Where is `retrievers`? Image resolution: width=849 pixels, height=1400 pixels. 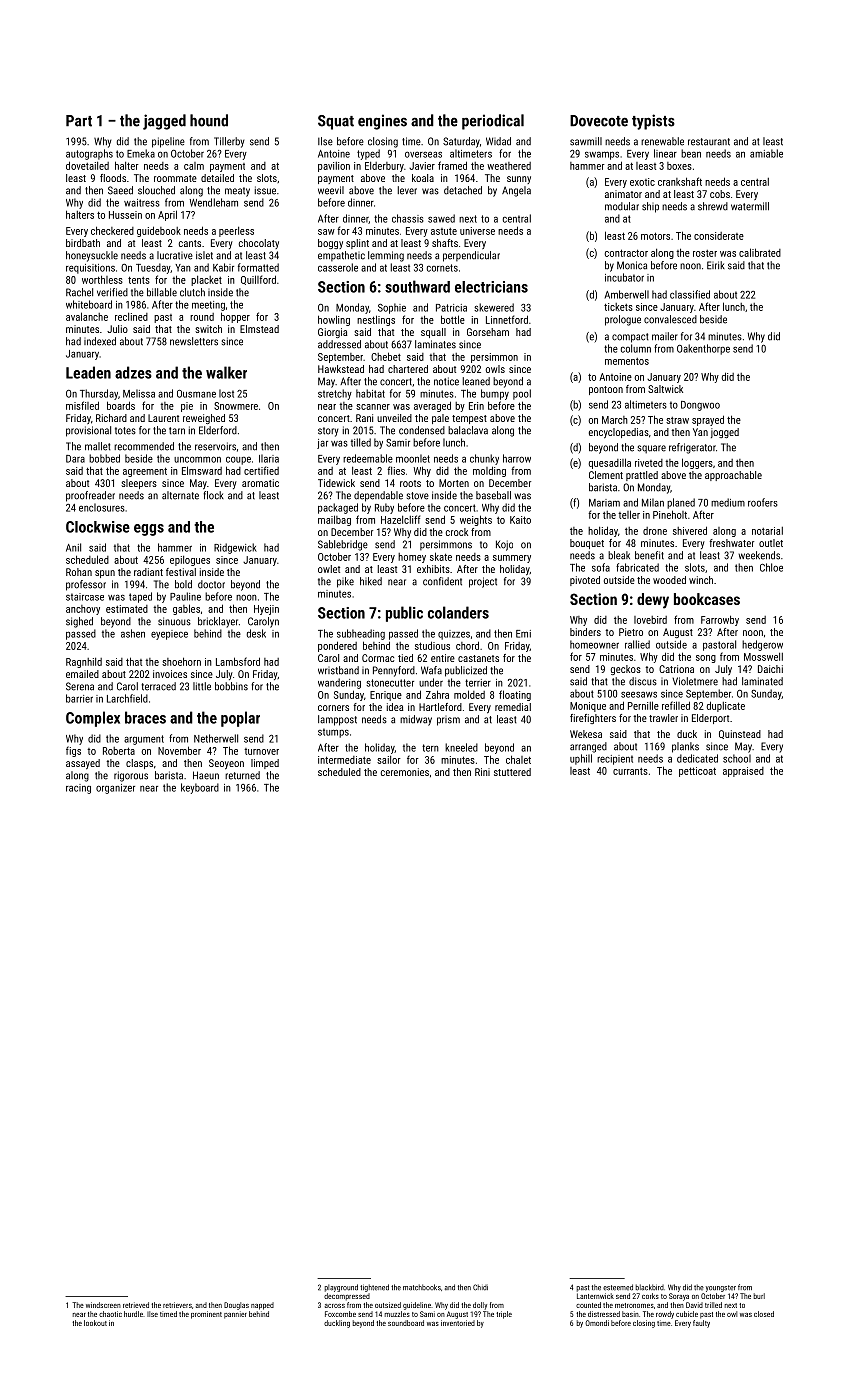
retrievers is located at coordinates (177, 1305).
